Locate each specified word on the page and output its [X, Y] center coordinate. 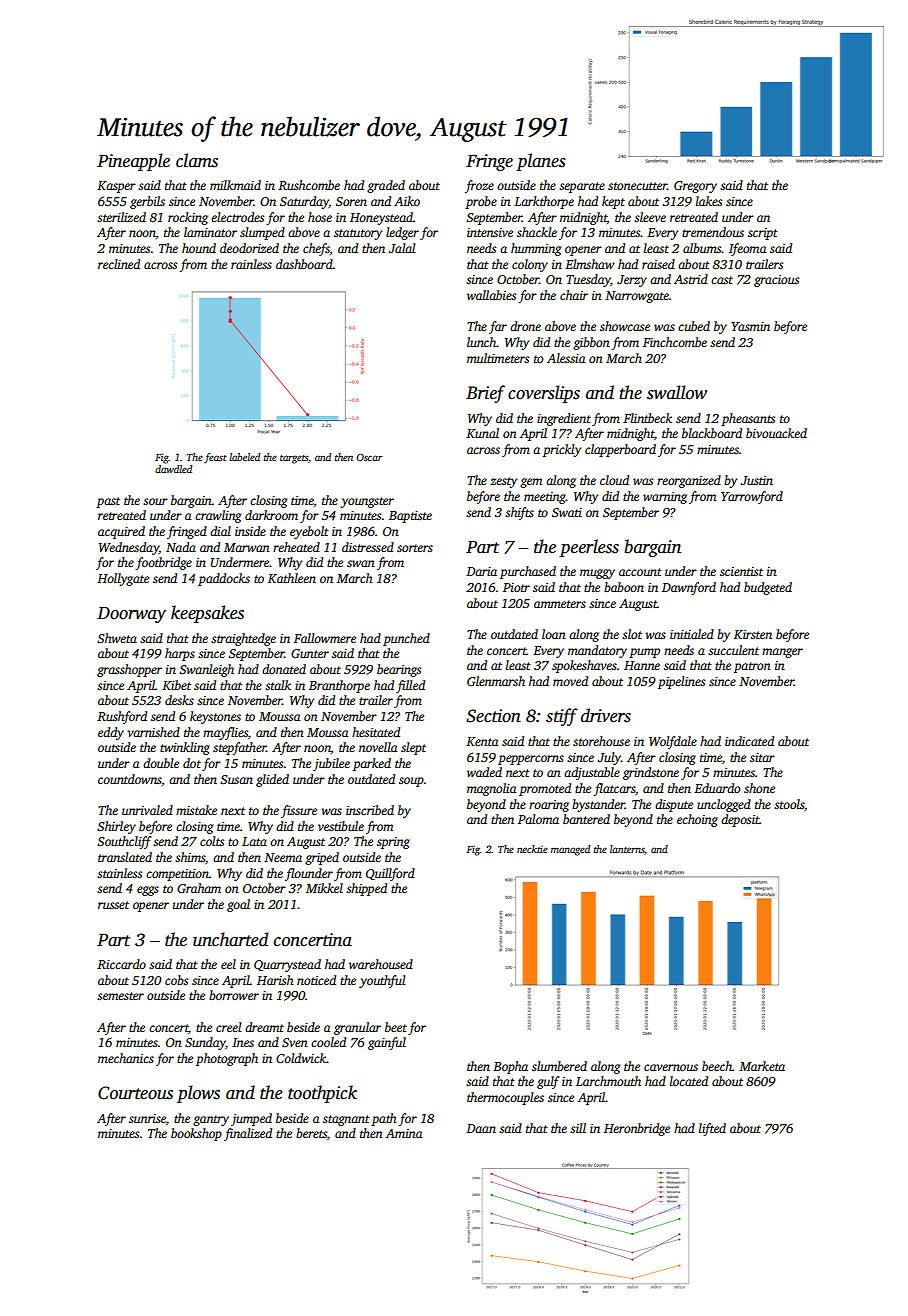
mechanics [126, 1058]
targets [294, 459]
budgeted [768, 588]
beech [717, 1066]
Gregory [695, 187]
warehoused [381, 964]
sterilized [121, 217]
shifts [519, 513]
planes [540, 162]
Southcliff [124, 842]
